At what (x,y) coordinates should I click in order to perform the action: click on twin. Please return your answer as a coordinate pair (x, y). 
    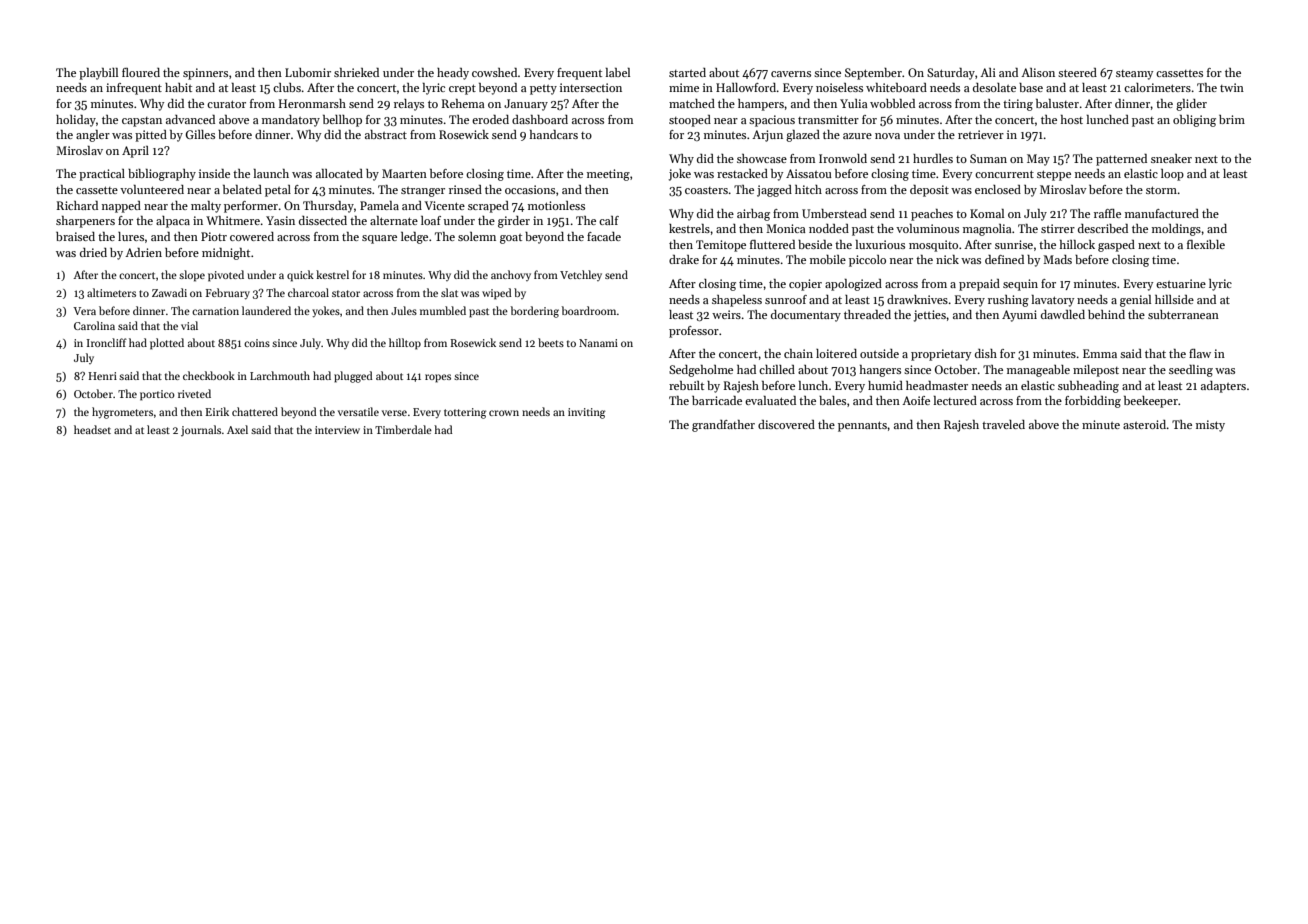
    Looking at the image, I should click on (1232, 87).
